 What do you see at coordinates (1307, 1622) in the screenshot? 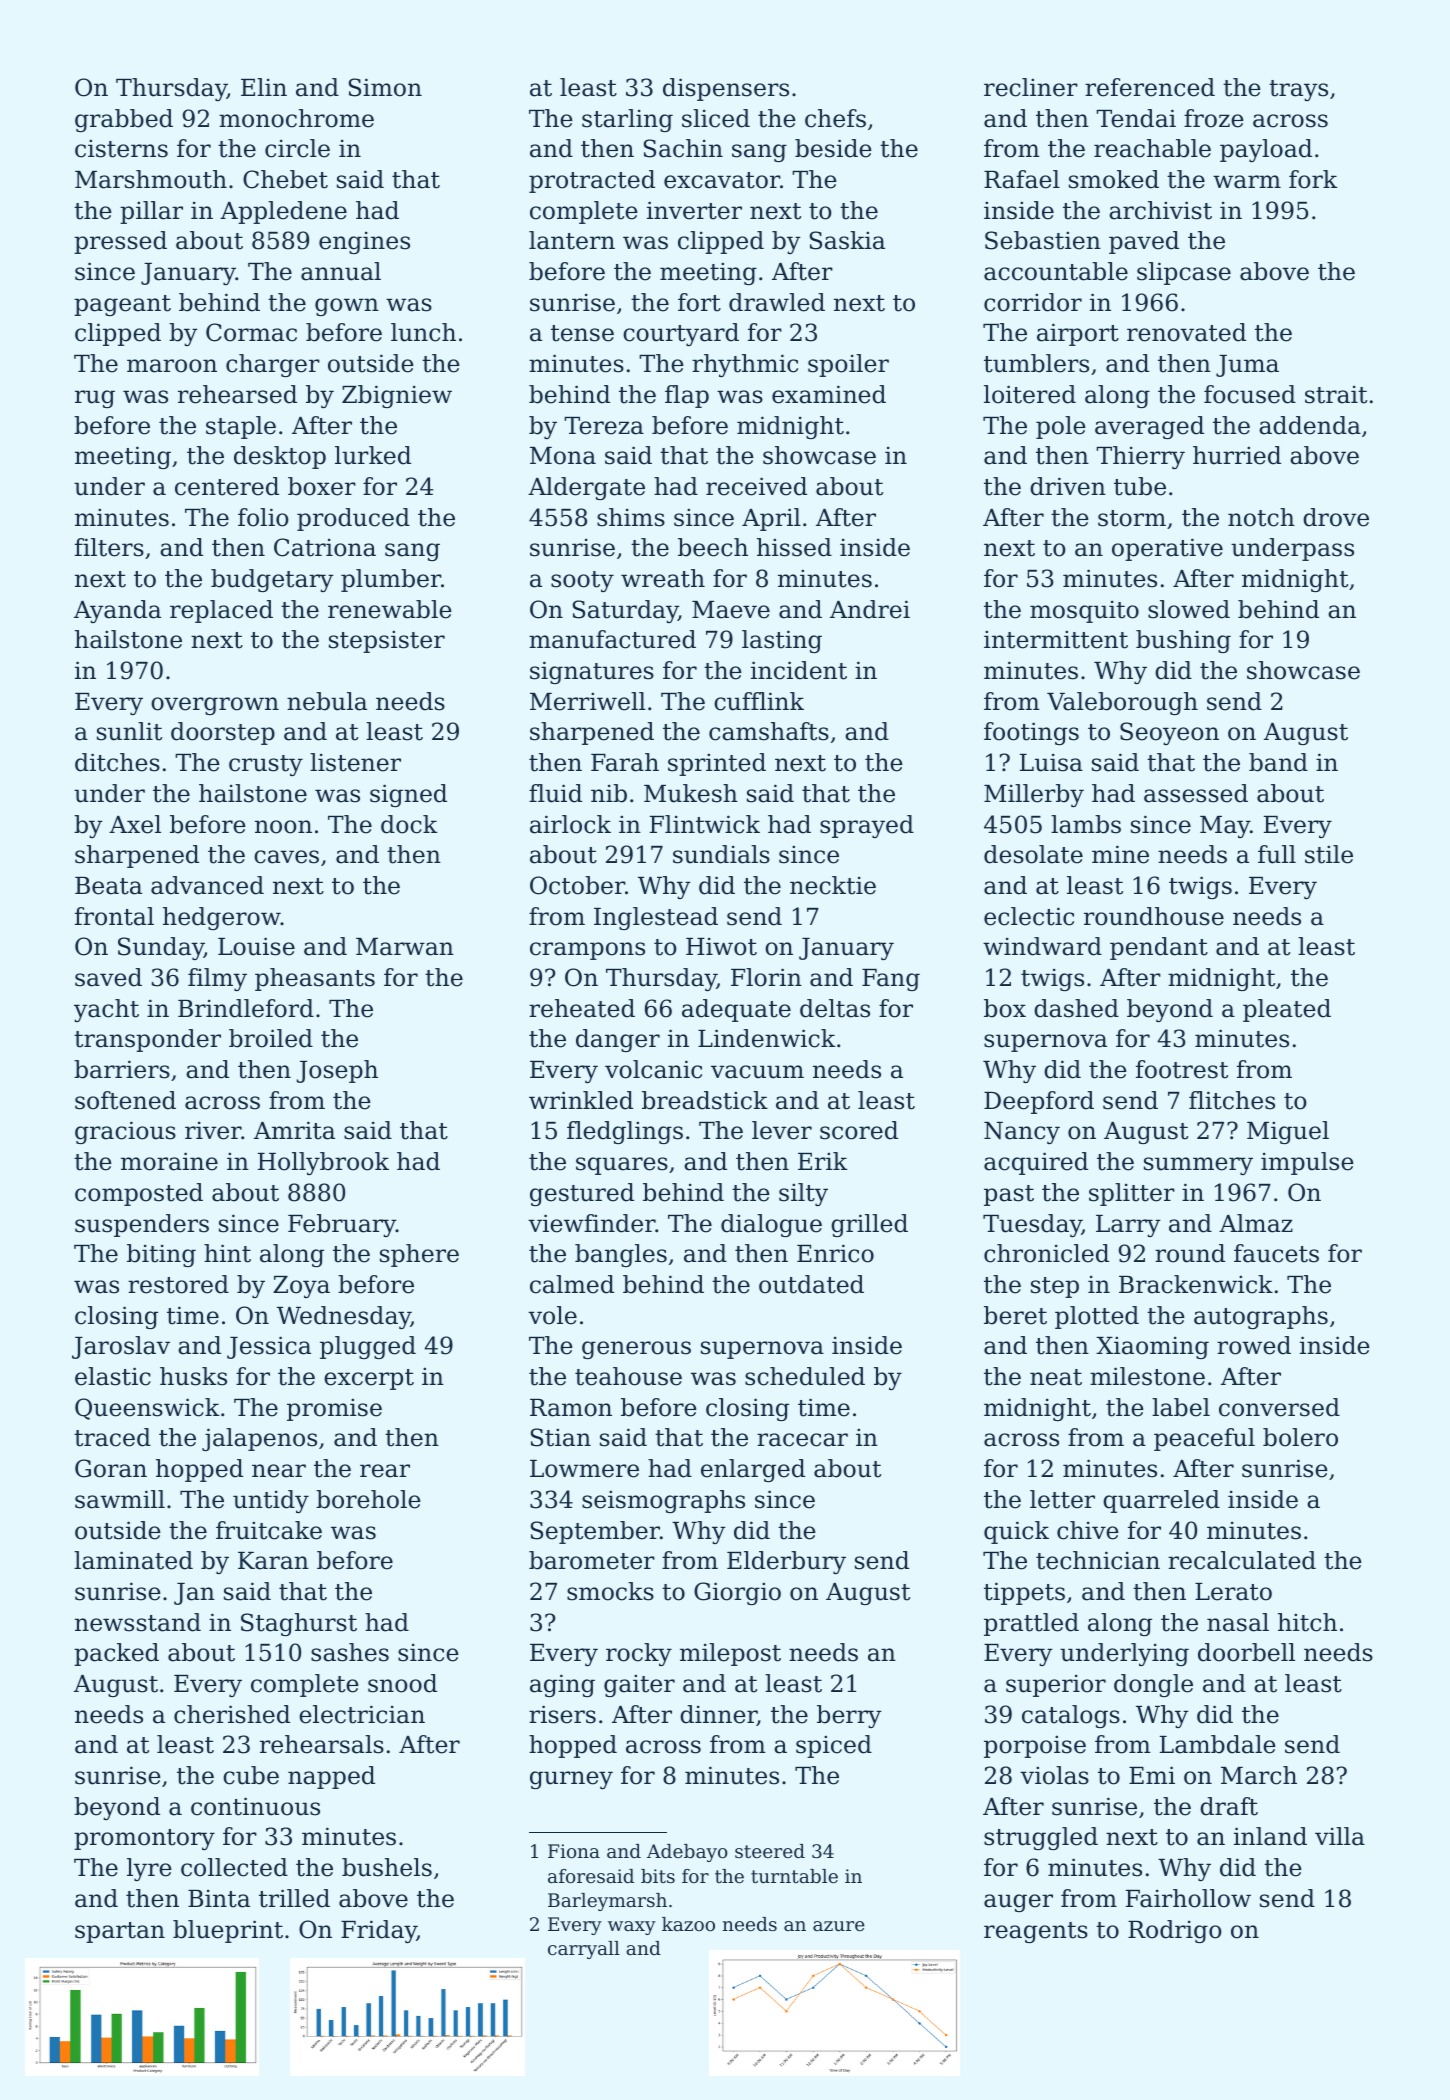
I see `hitch` at bounding box center [1307, 1622].
